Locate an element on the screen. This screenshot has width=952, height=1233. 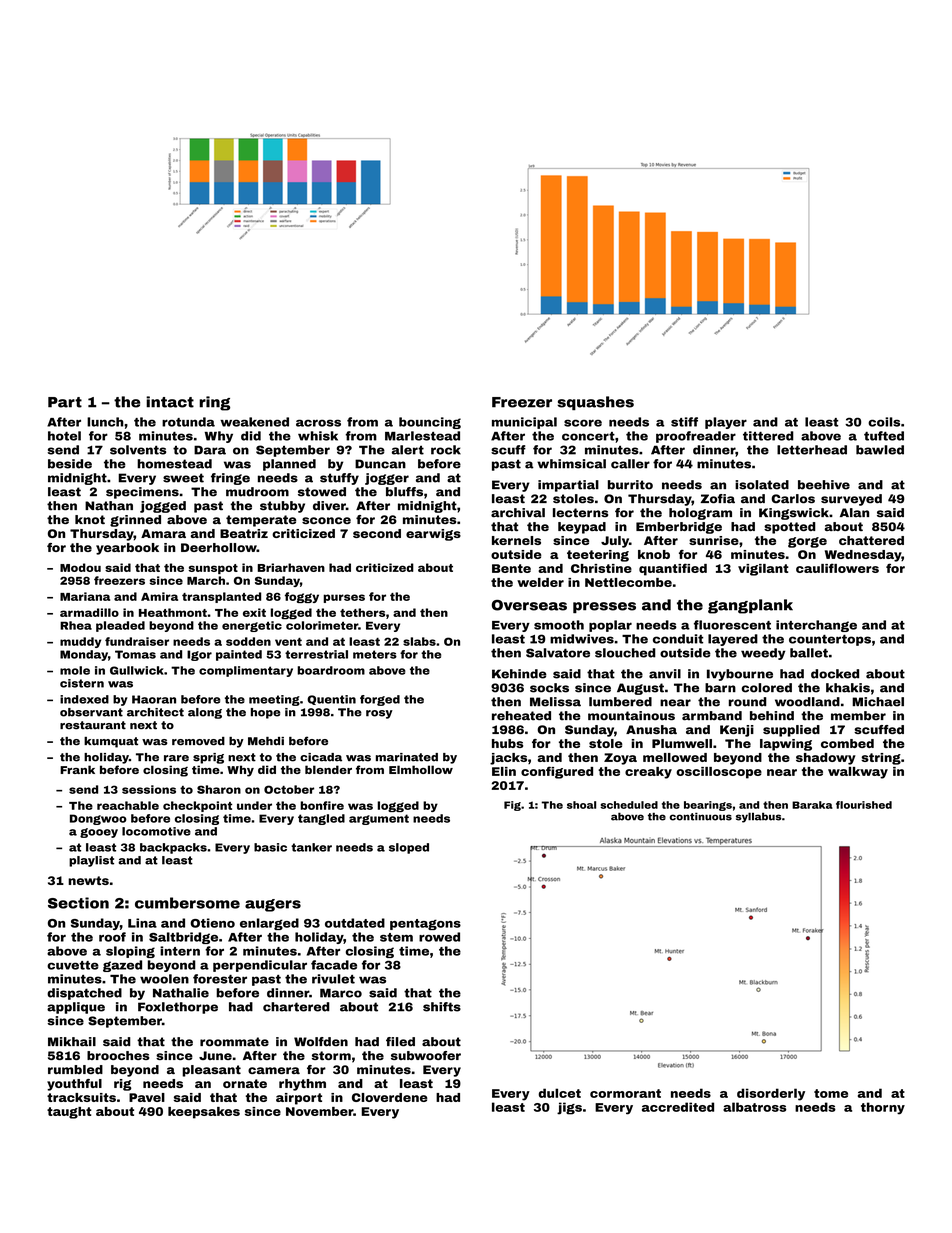
jigs is located at coordinates (569, 1108).
